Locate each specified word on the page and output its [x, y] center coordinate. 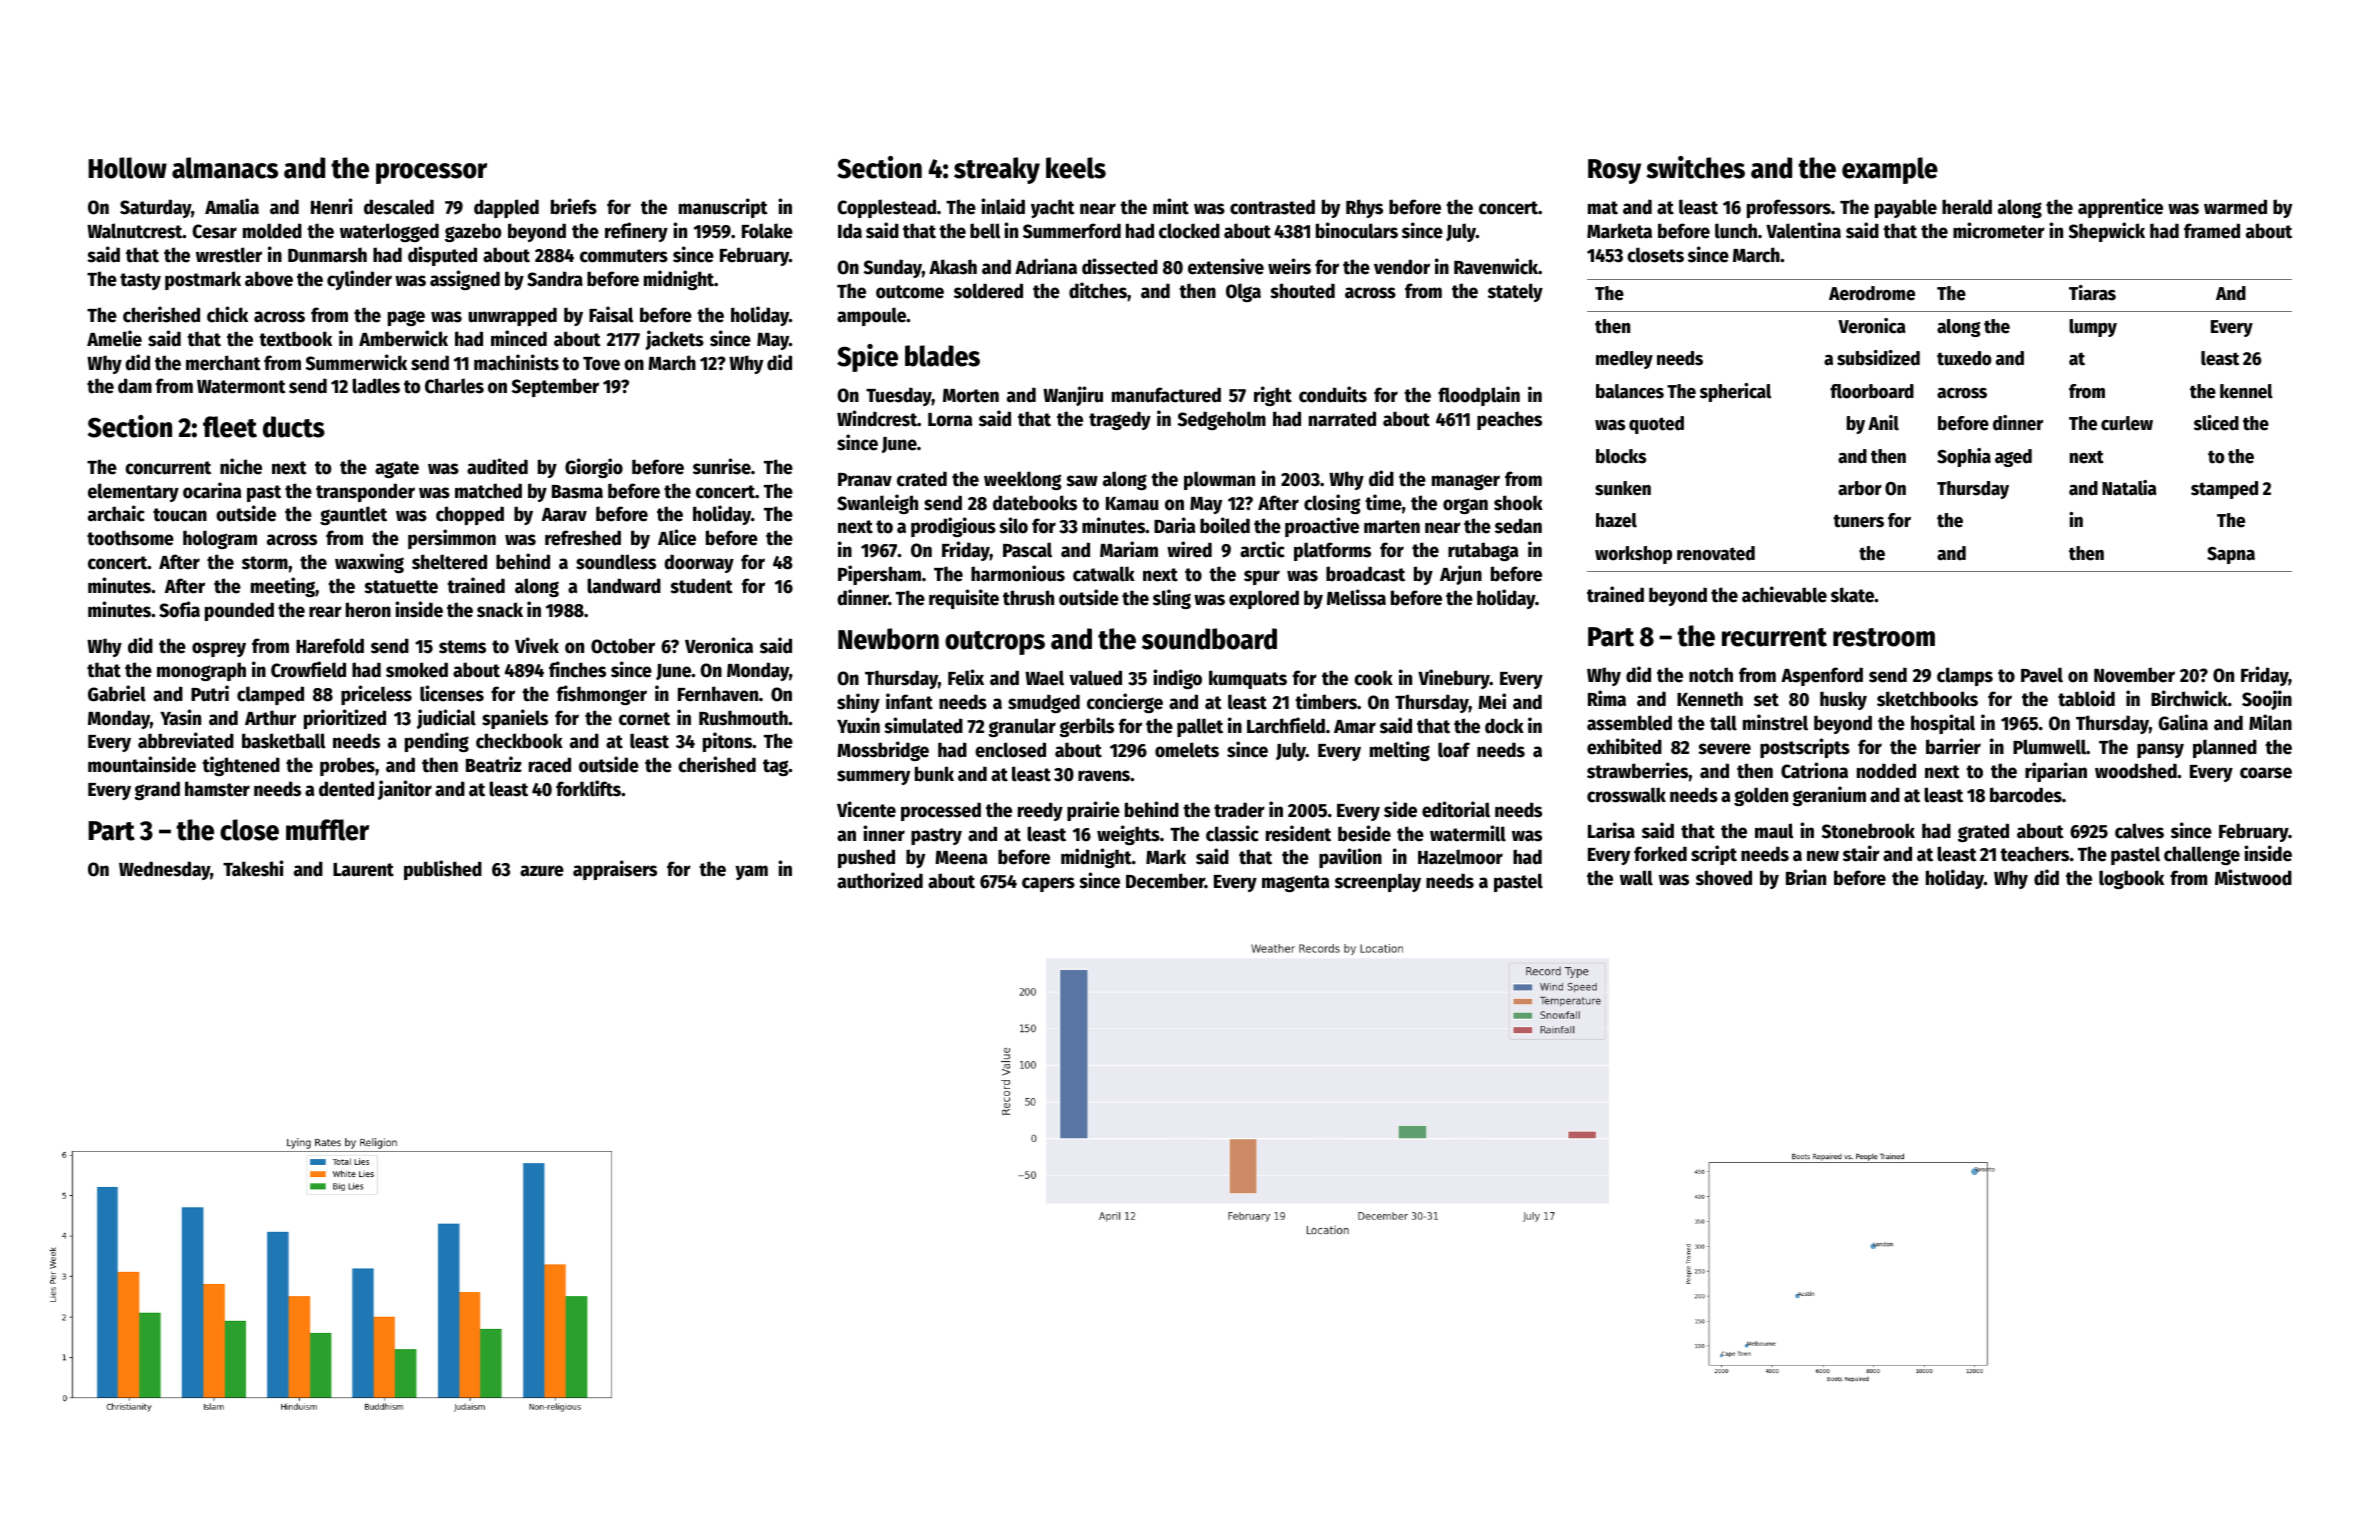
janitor [405, 790]
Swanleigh [877, 504]
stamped [2224, 490]
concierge [1125, 703]
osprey [219, 649]
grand [157, 790]
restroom [1884, 637]
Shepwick [2107, 232]
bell [985, 231]
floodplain [1479, 396]
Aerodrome [1872, 293]
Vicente [866, 809]
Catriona [1814, 770]
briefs [574, 206]
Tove [601, 364]
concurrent [168, 468]
